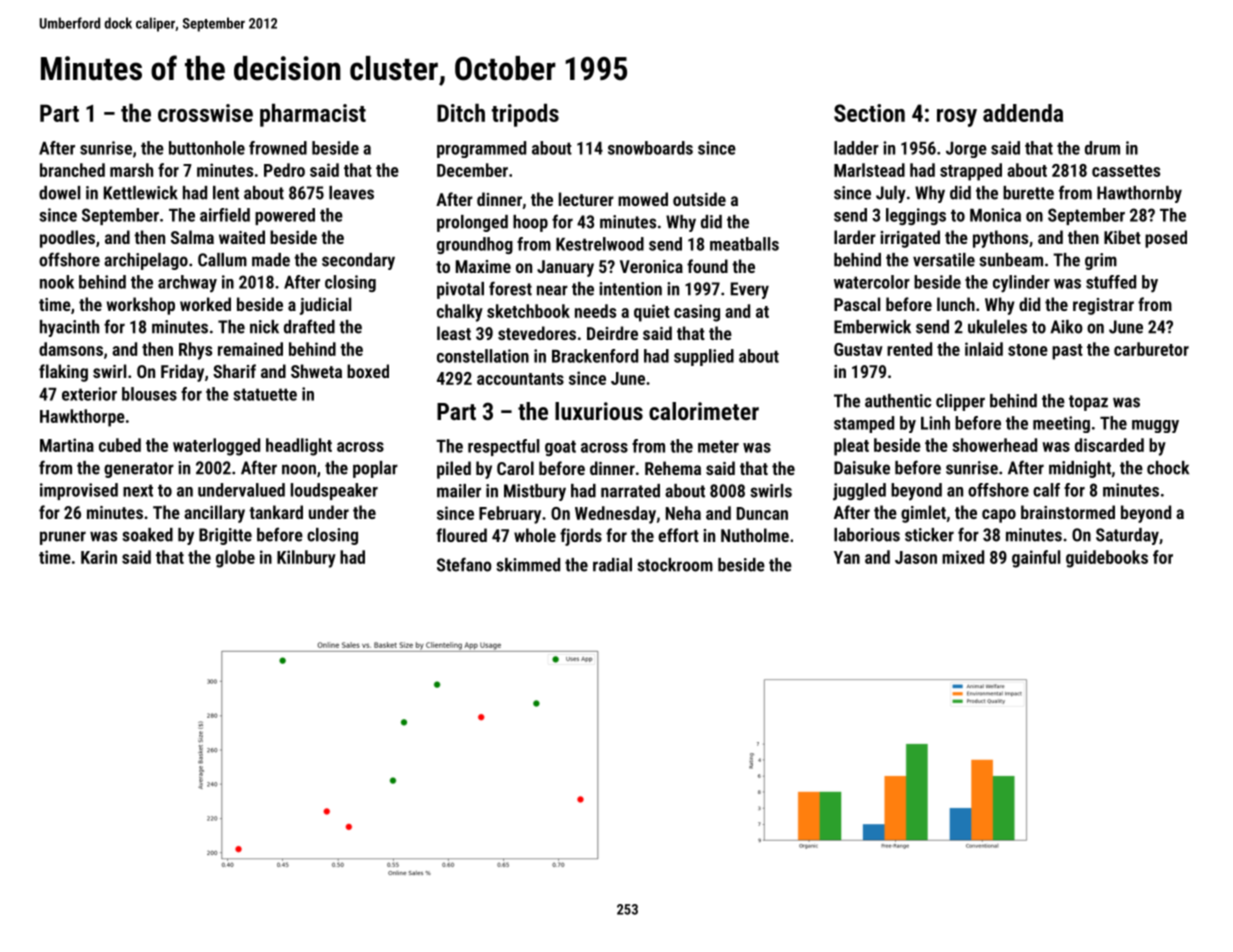 This image has height=952, width=1233. What do you see at coordinates (69, 328) in the image?
I see `hyacinth` at bounding box center [69, 328].
